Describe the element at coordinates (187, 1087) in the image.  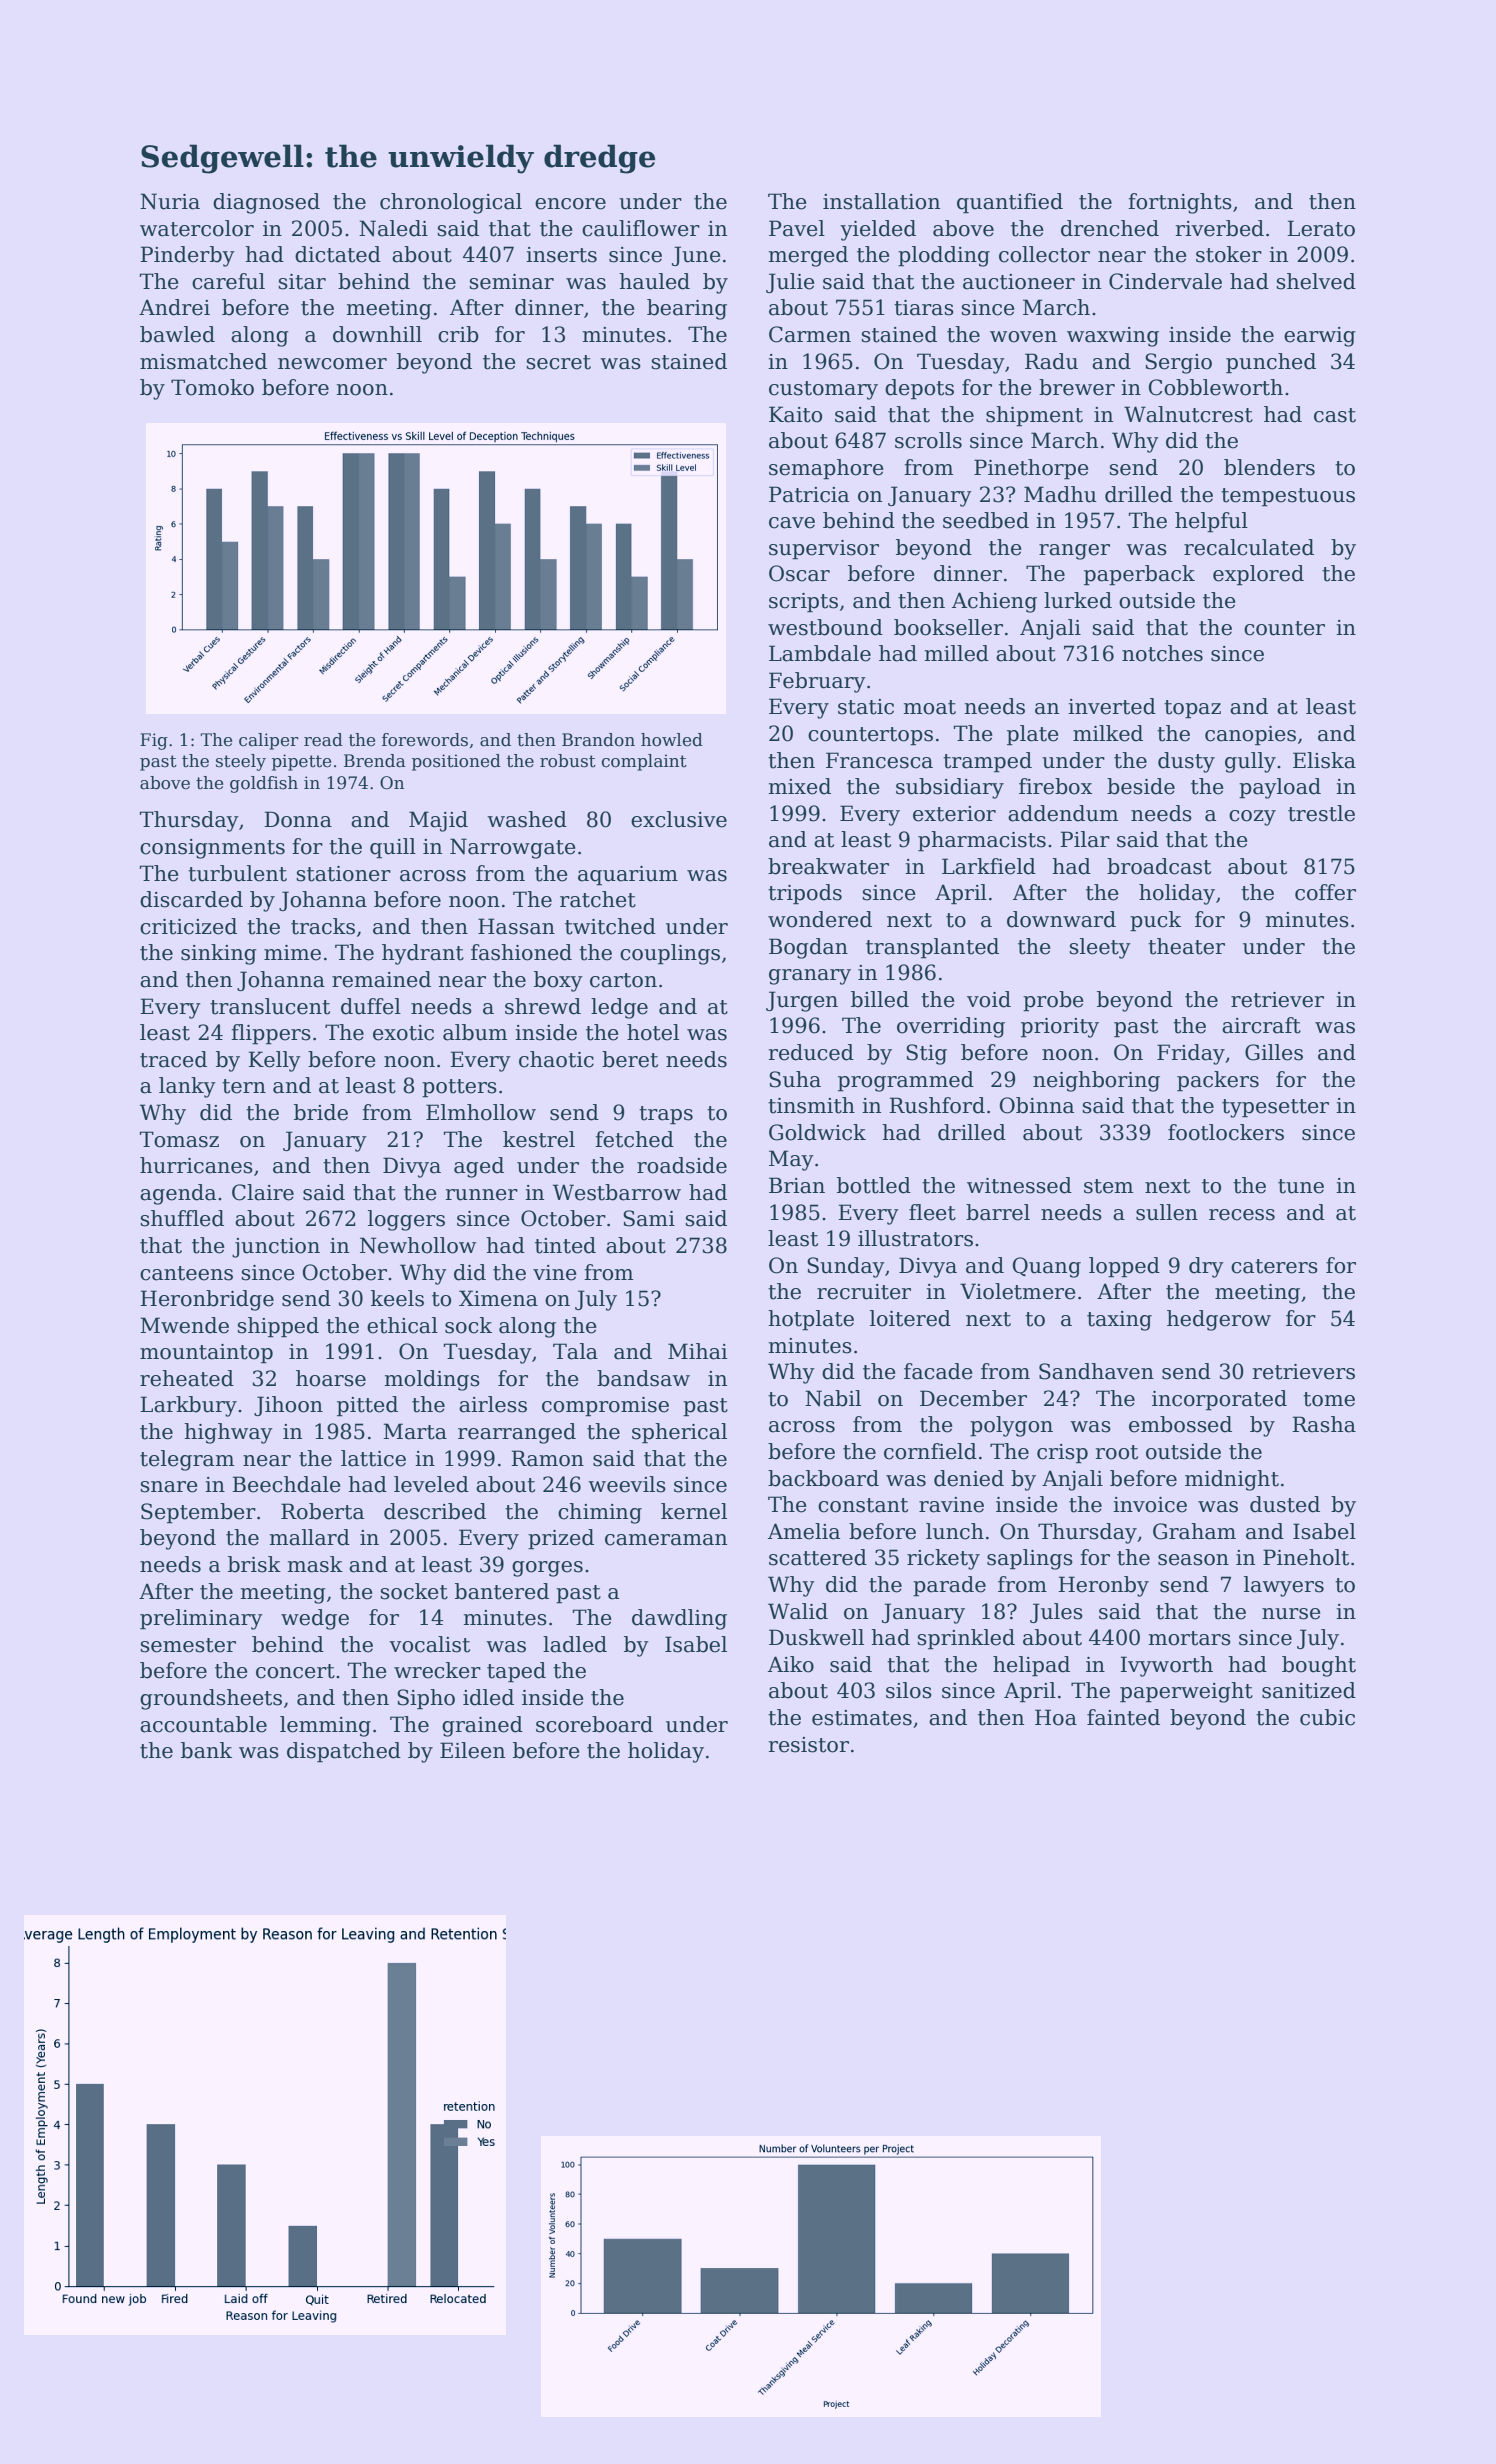
I see `lanky` at that location.
